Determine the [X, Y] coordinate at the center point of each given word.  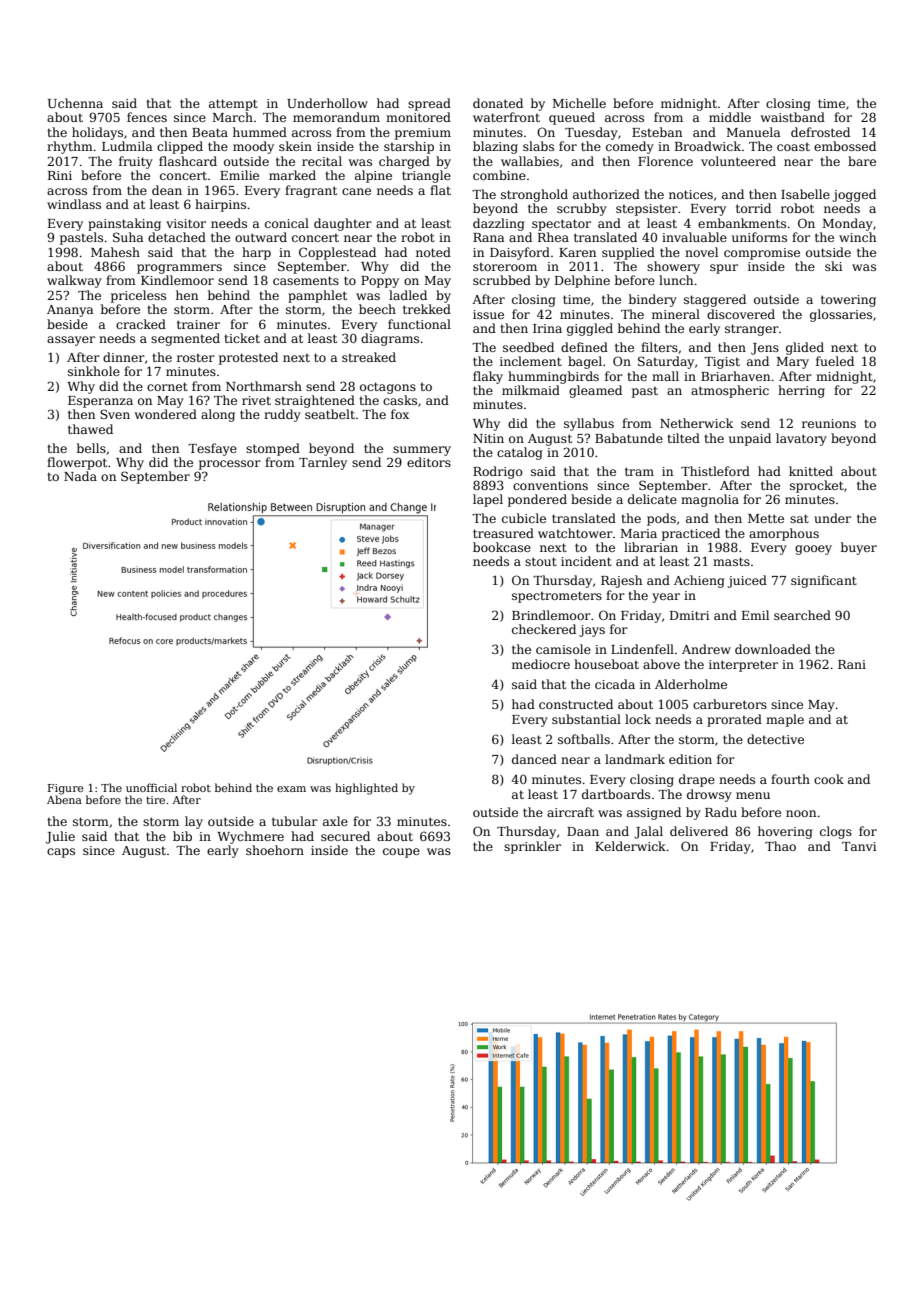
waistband [793, 117]
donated [498, 103]
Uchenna [75, 103]
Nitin [488, 438]
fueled [835, 361]
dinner [124, 357]
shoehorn [275, 850]
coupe [401, 853]
